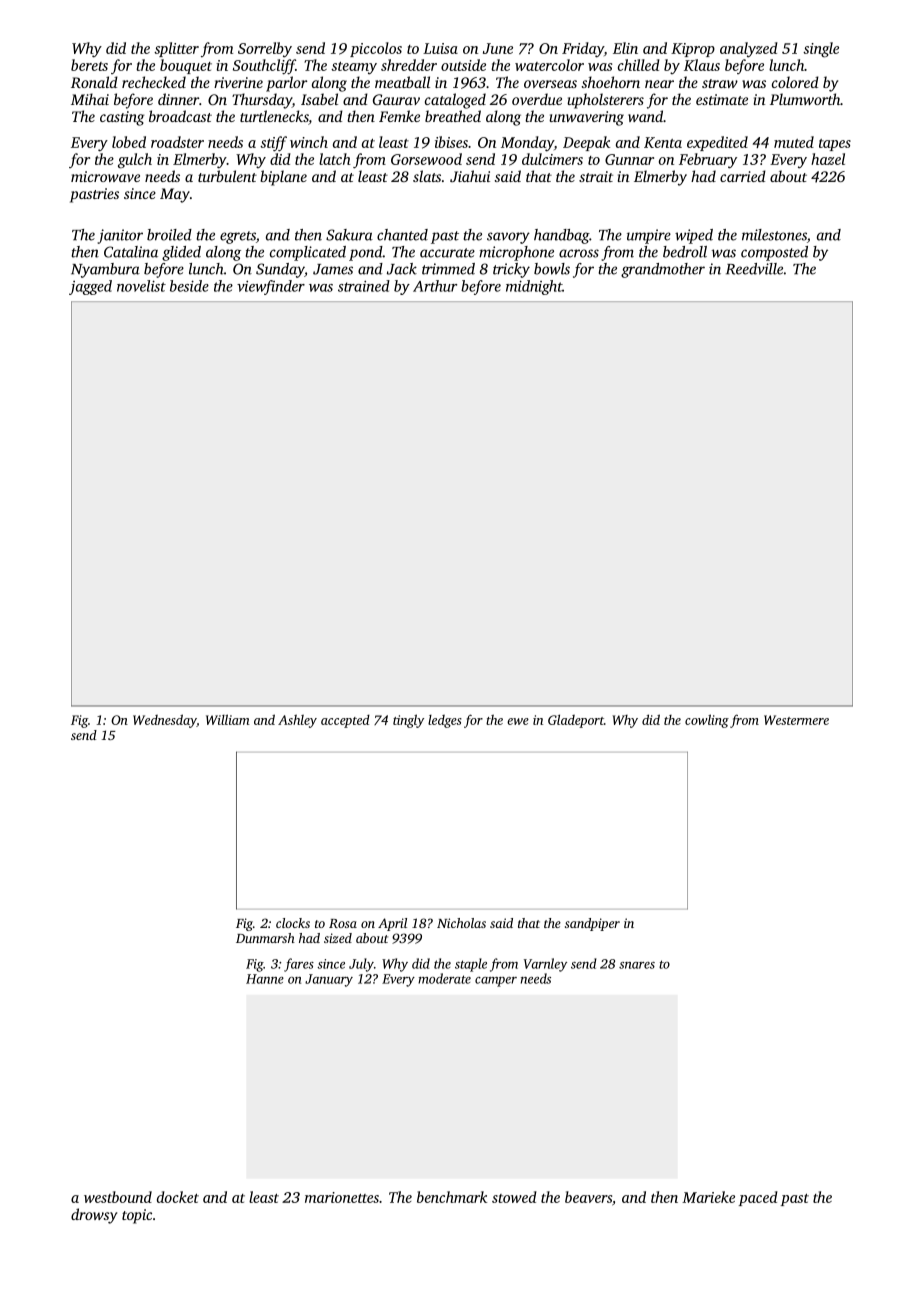 Image resolution: width=924 pixels, height=1308 pixels. I want to click on Jack, so click(402, 269).
